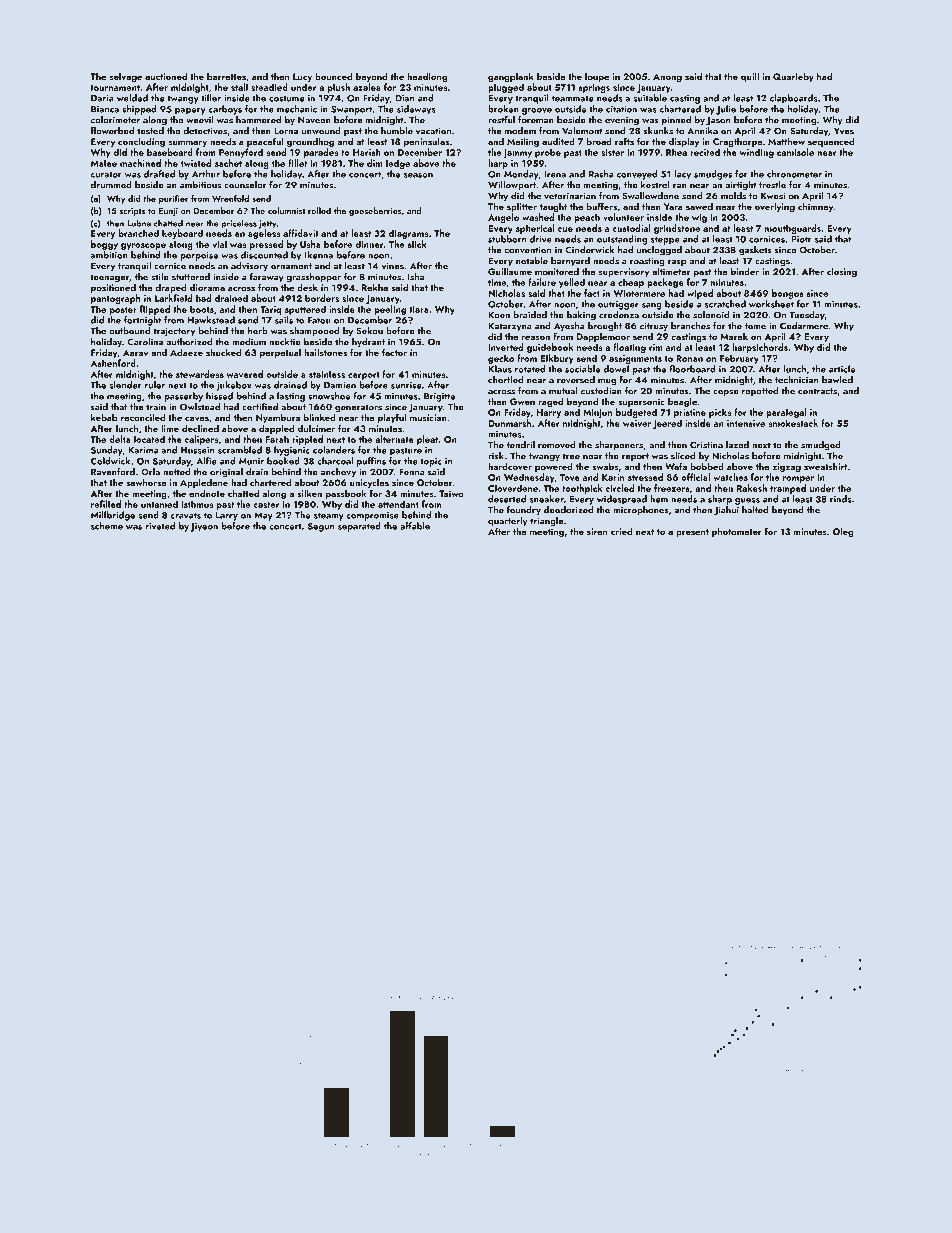 The width and height of the document is (952, 1233). Describe the element at coordinates (104, 163) in the document. I see `Malee` at that location.
